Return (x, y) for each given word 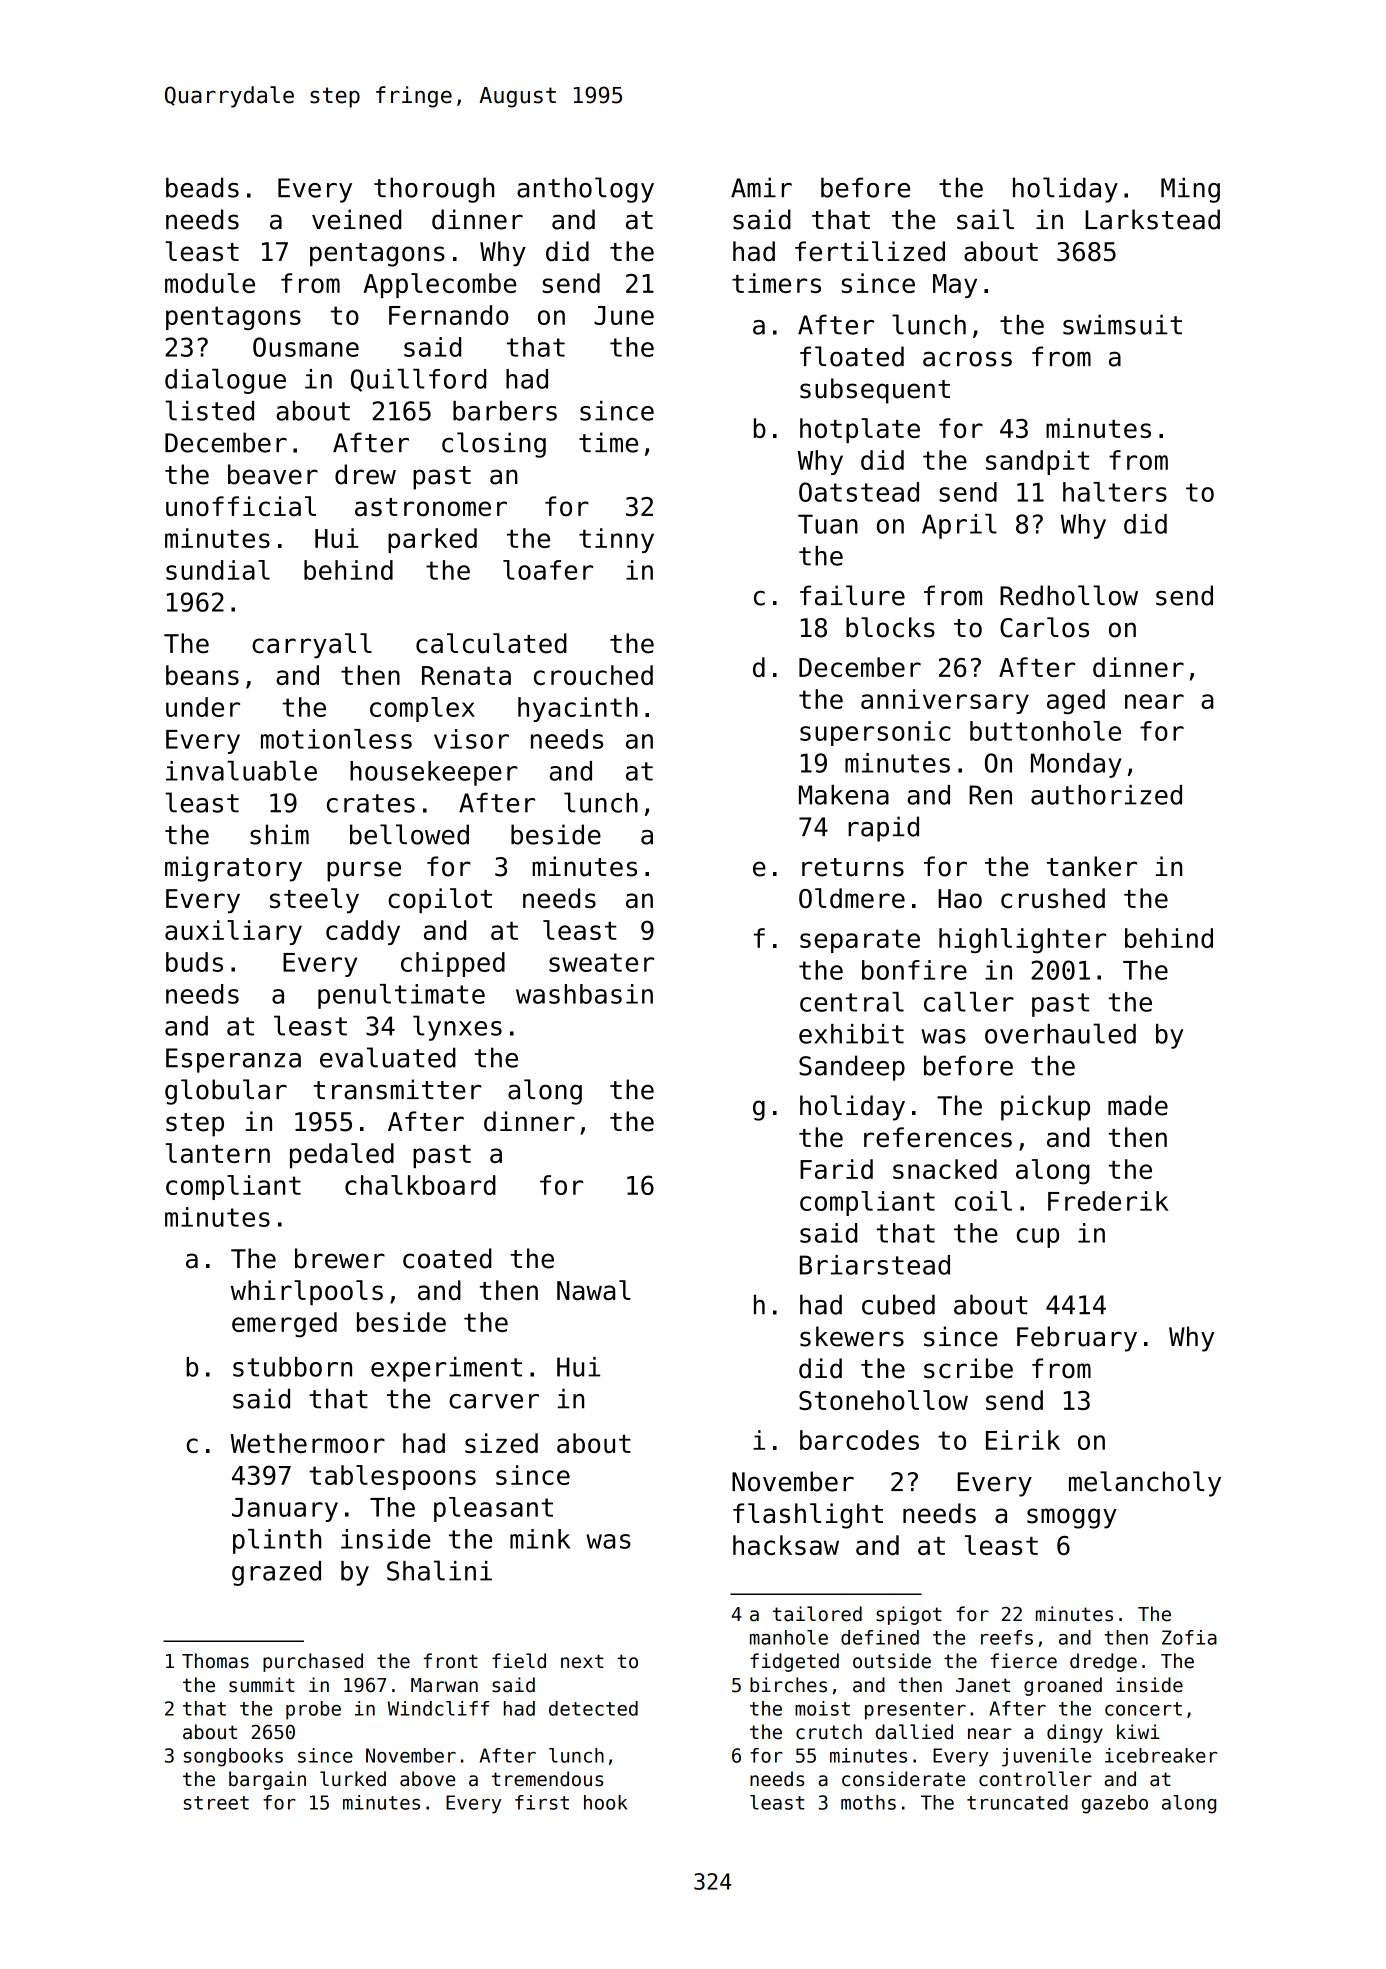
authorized (1106, 795)
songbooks (233, 1757)
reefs (1007, 1637)
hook (605, 1802)
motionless (336, 739)
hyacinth (578, 709)
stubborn (292, 1367)
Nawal (594, 1290)
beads (202, 187)
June (624, 315)
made (1138, 1105)
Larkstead (1152, 219)
